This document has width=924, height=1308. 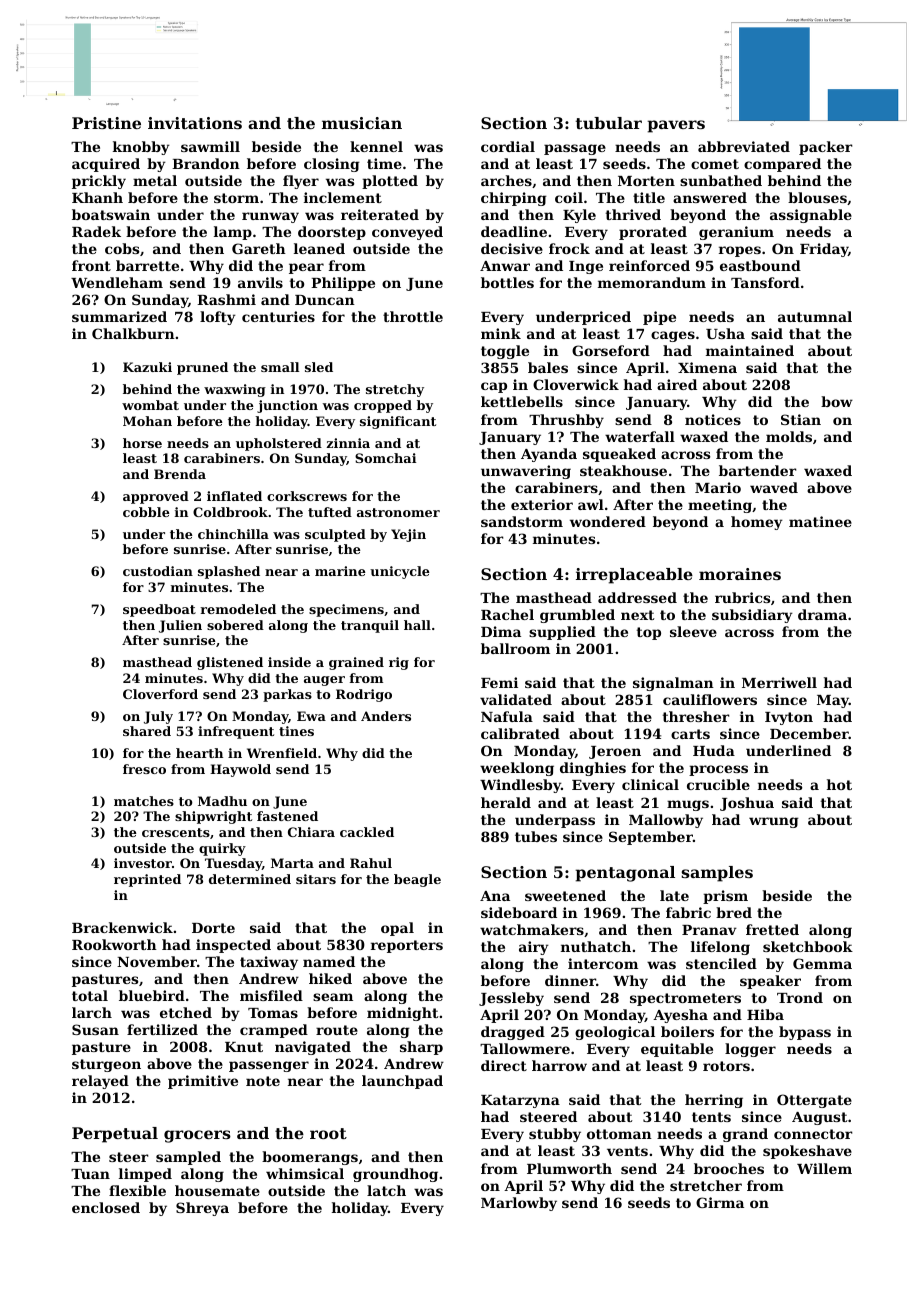 What do you see at coordinates (213, 928) in the document?
I see `Dorte` at bounding box center [213, 928].
